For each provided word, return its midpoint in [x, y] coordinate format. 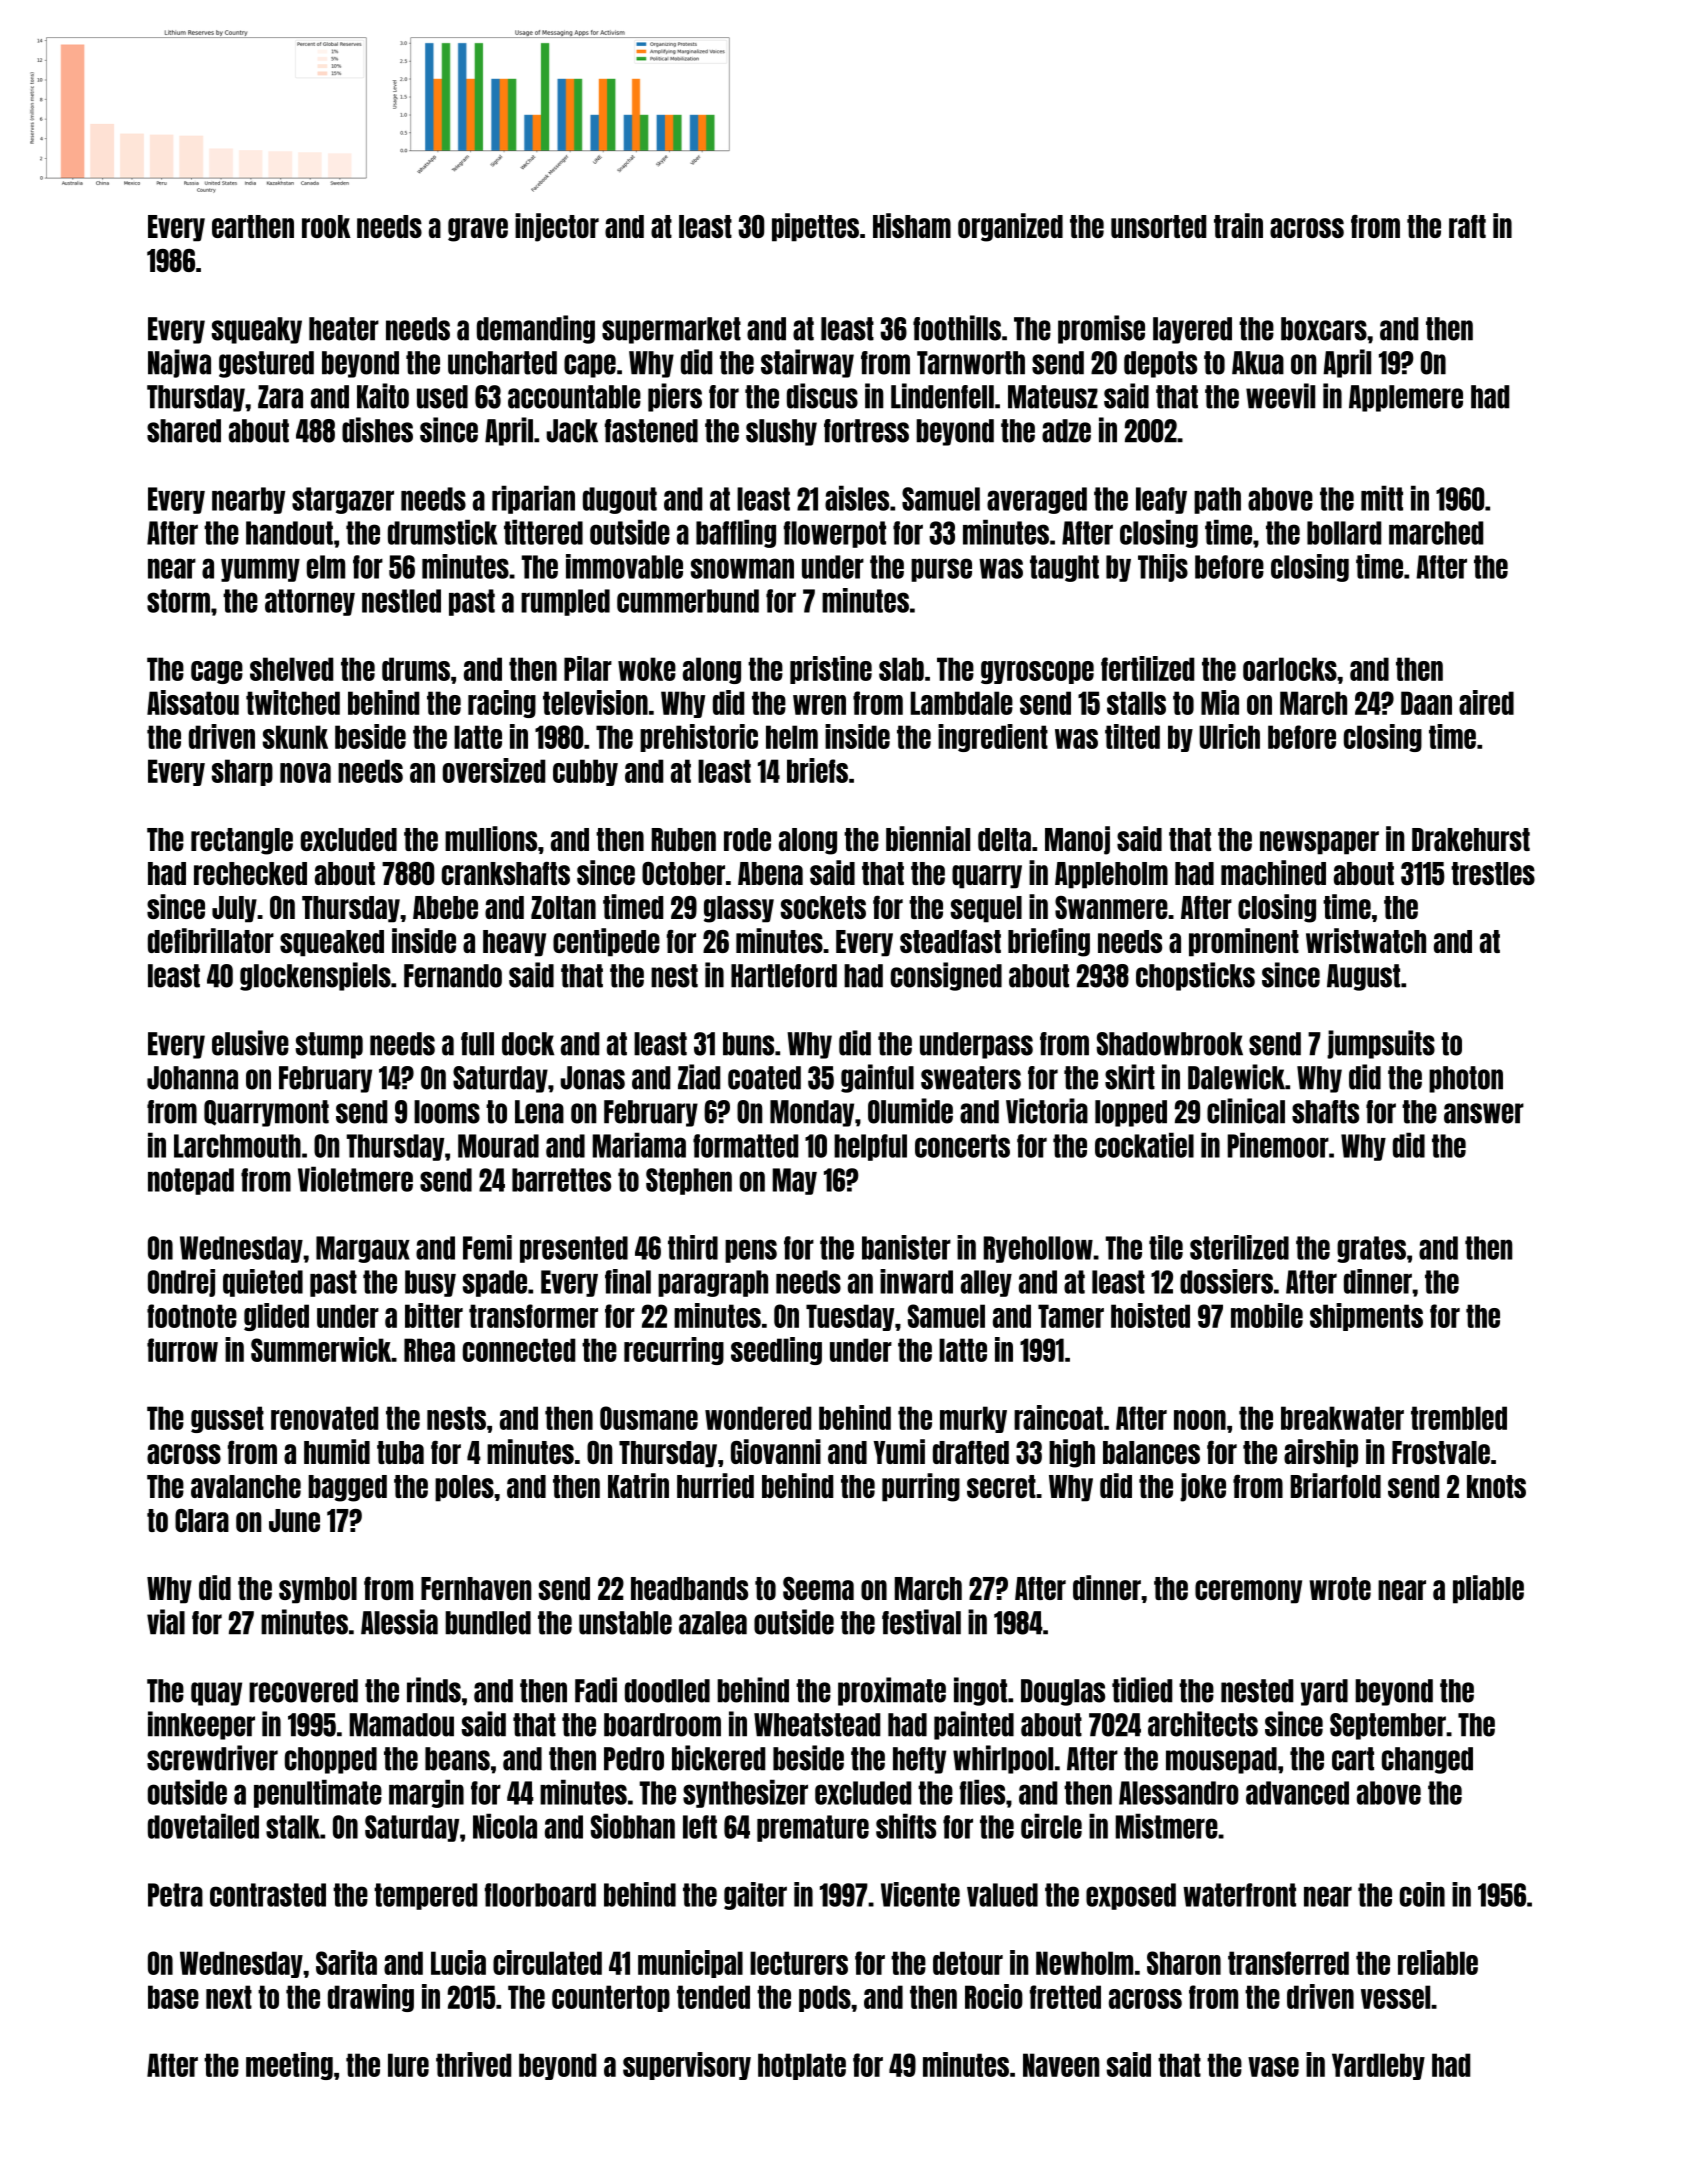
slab [901, 669]
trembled [1459, 1418]
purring [921, 1487]
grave [478, 230]
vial [166, 1622]
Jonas [592, 1078]
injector [557, 227]
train [1238, 225]
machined [1273, 872]
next [229, 1997]
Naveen [1061, 2065]
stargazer [343, 500]
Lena [539, 1112]
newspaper [1319, 843]
